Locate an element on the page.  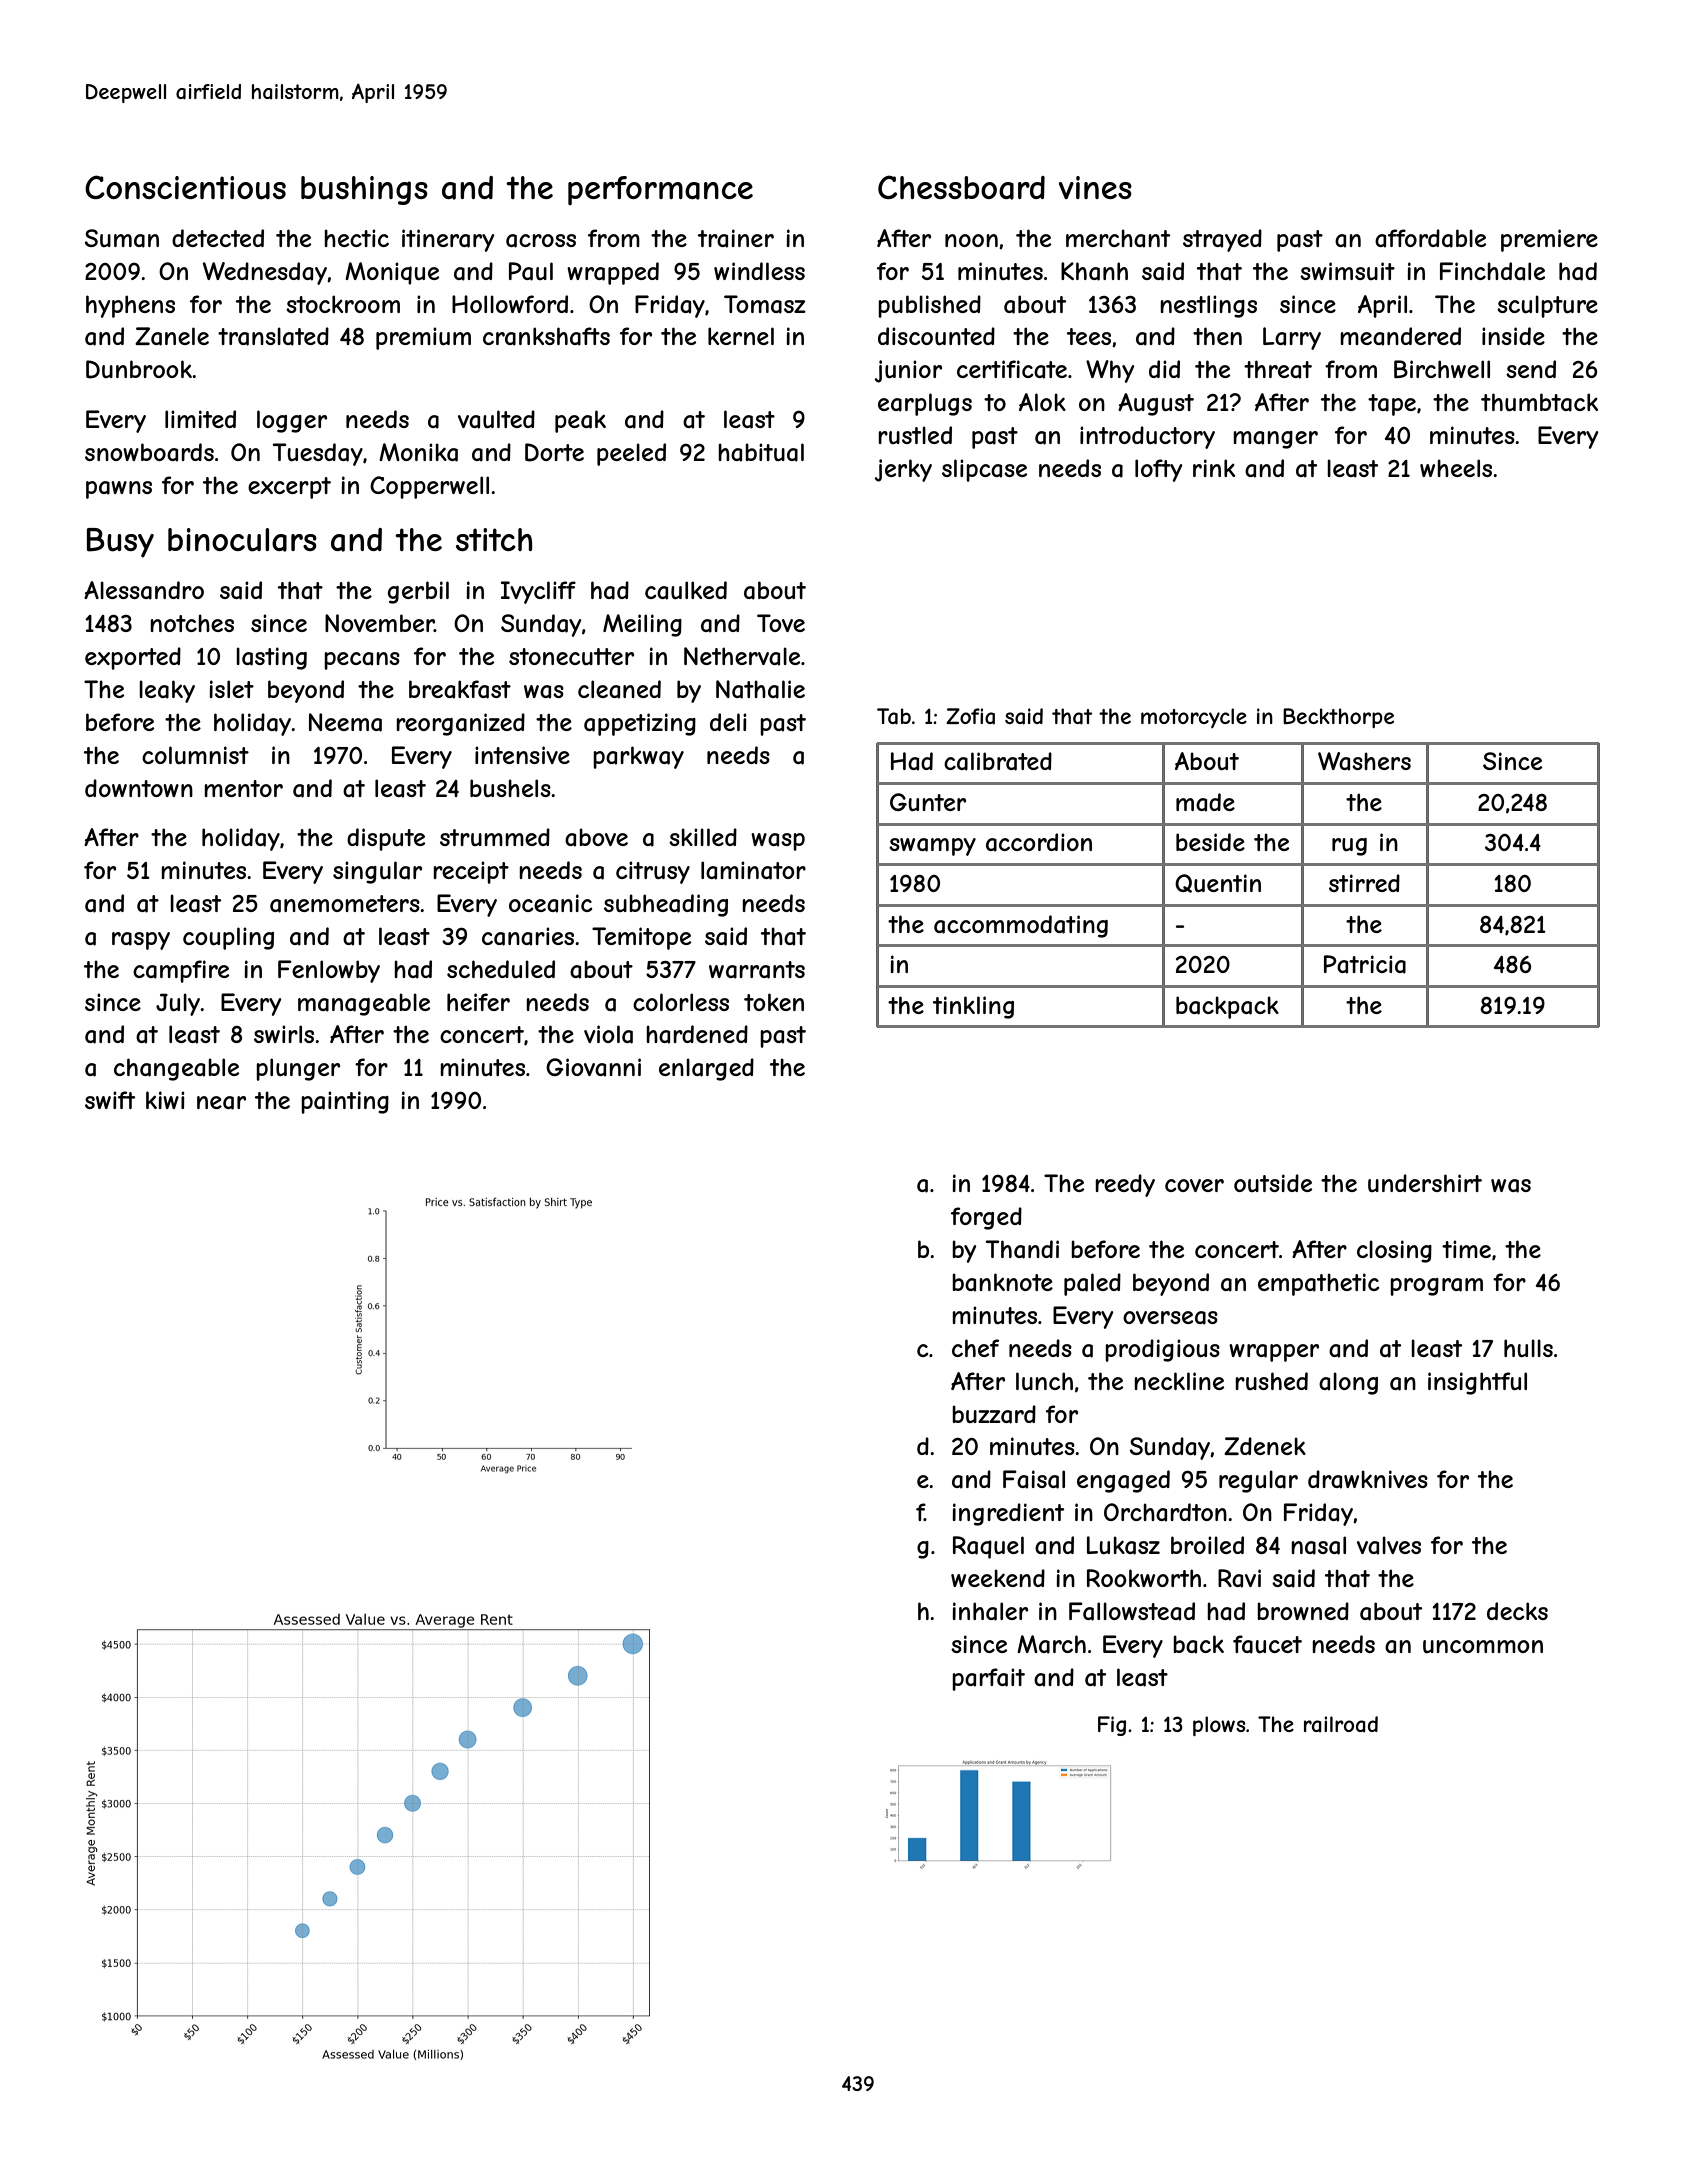
Patricia is located at coordinates (1365, 964).
